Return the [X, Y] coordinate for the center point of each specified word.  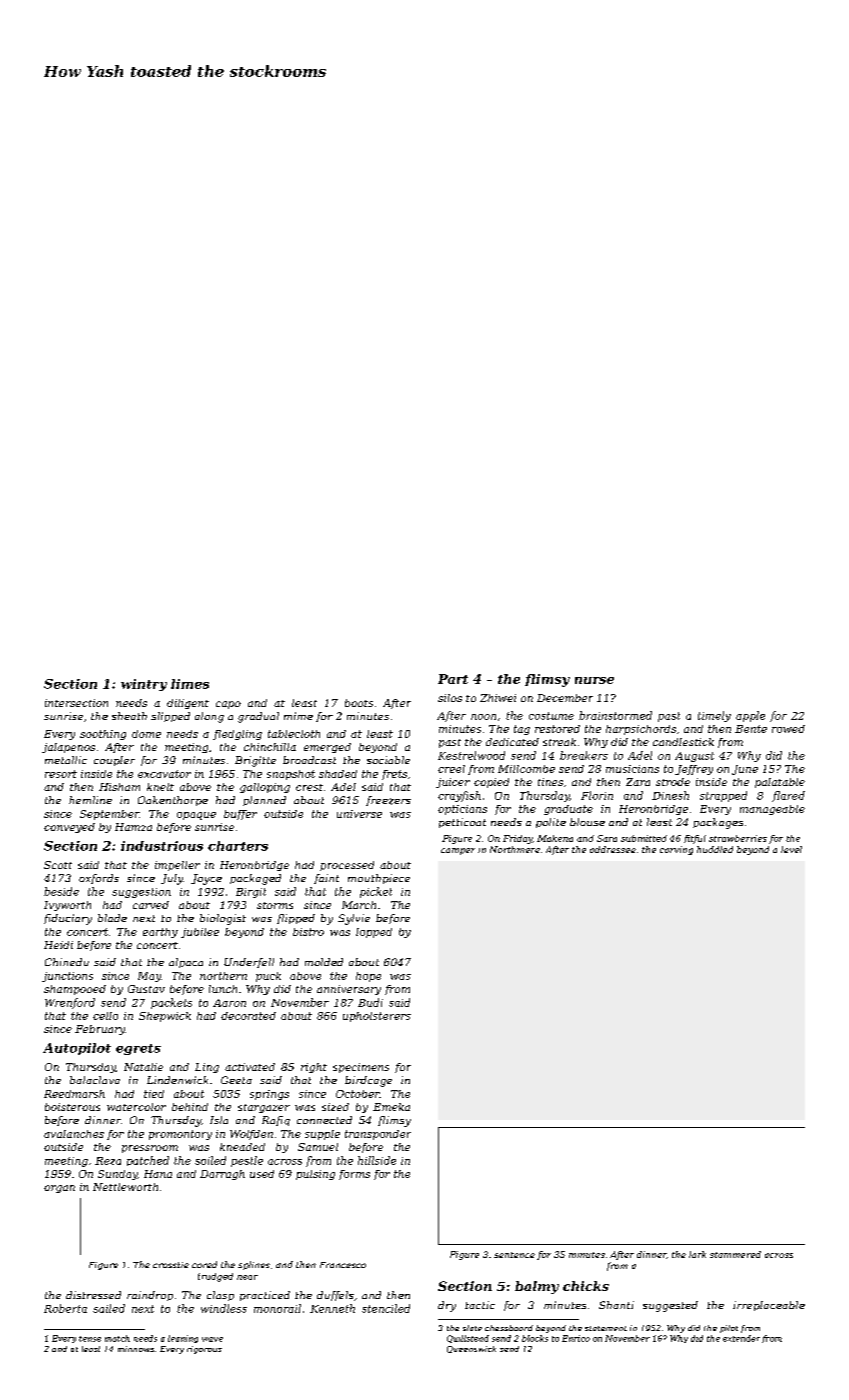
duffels [335, 1296]
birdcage [368, 1081]
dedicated [512, 742]
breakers [584, 755]
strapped [723, 796]
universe [359, 814]
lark [697, 1254]
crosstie [171, 1265]
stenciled [386, 1308]
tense [90, 1339]
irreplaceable [769, 1306]
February [100, 1030]
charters [238, 846]
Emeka [391, 1107]
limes [190, 684]
